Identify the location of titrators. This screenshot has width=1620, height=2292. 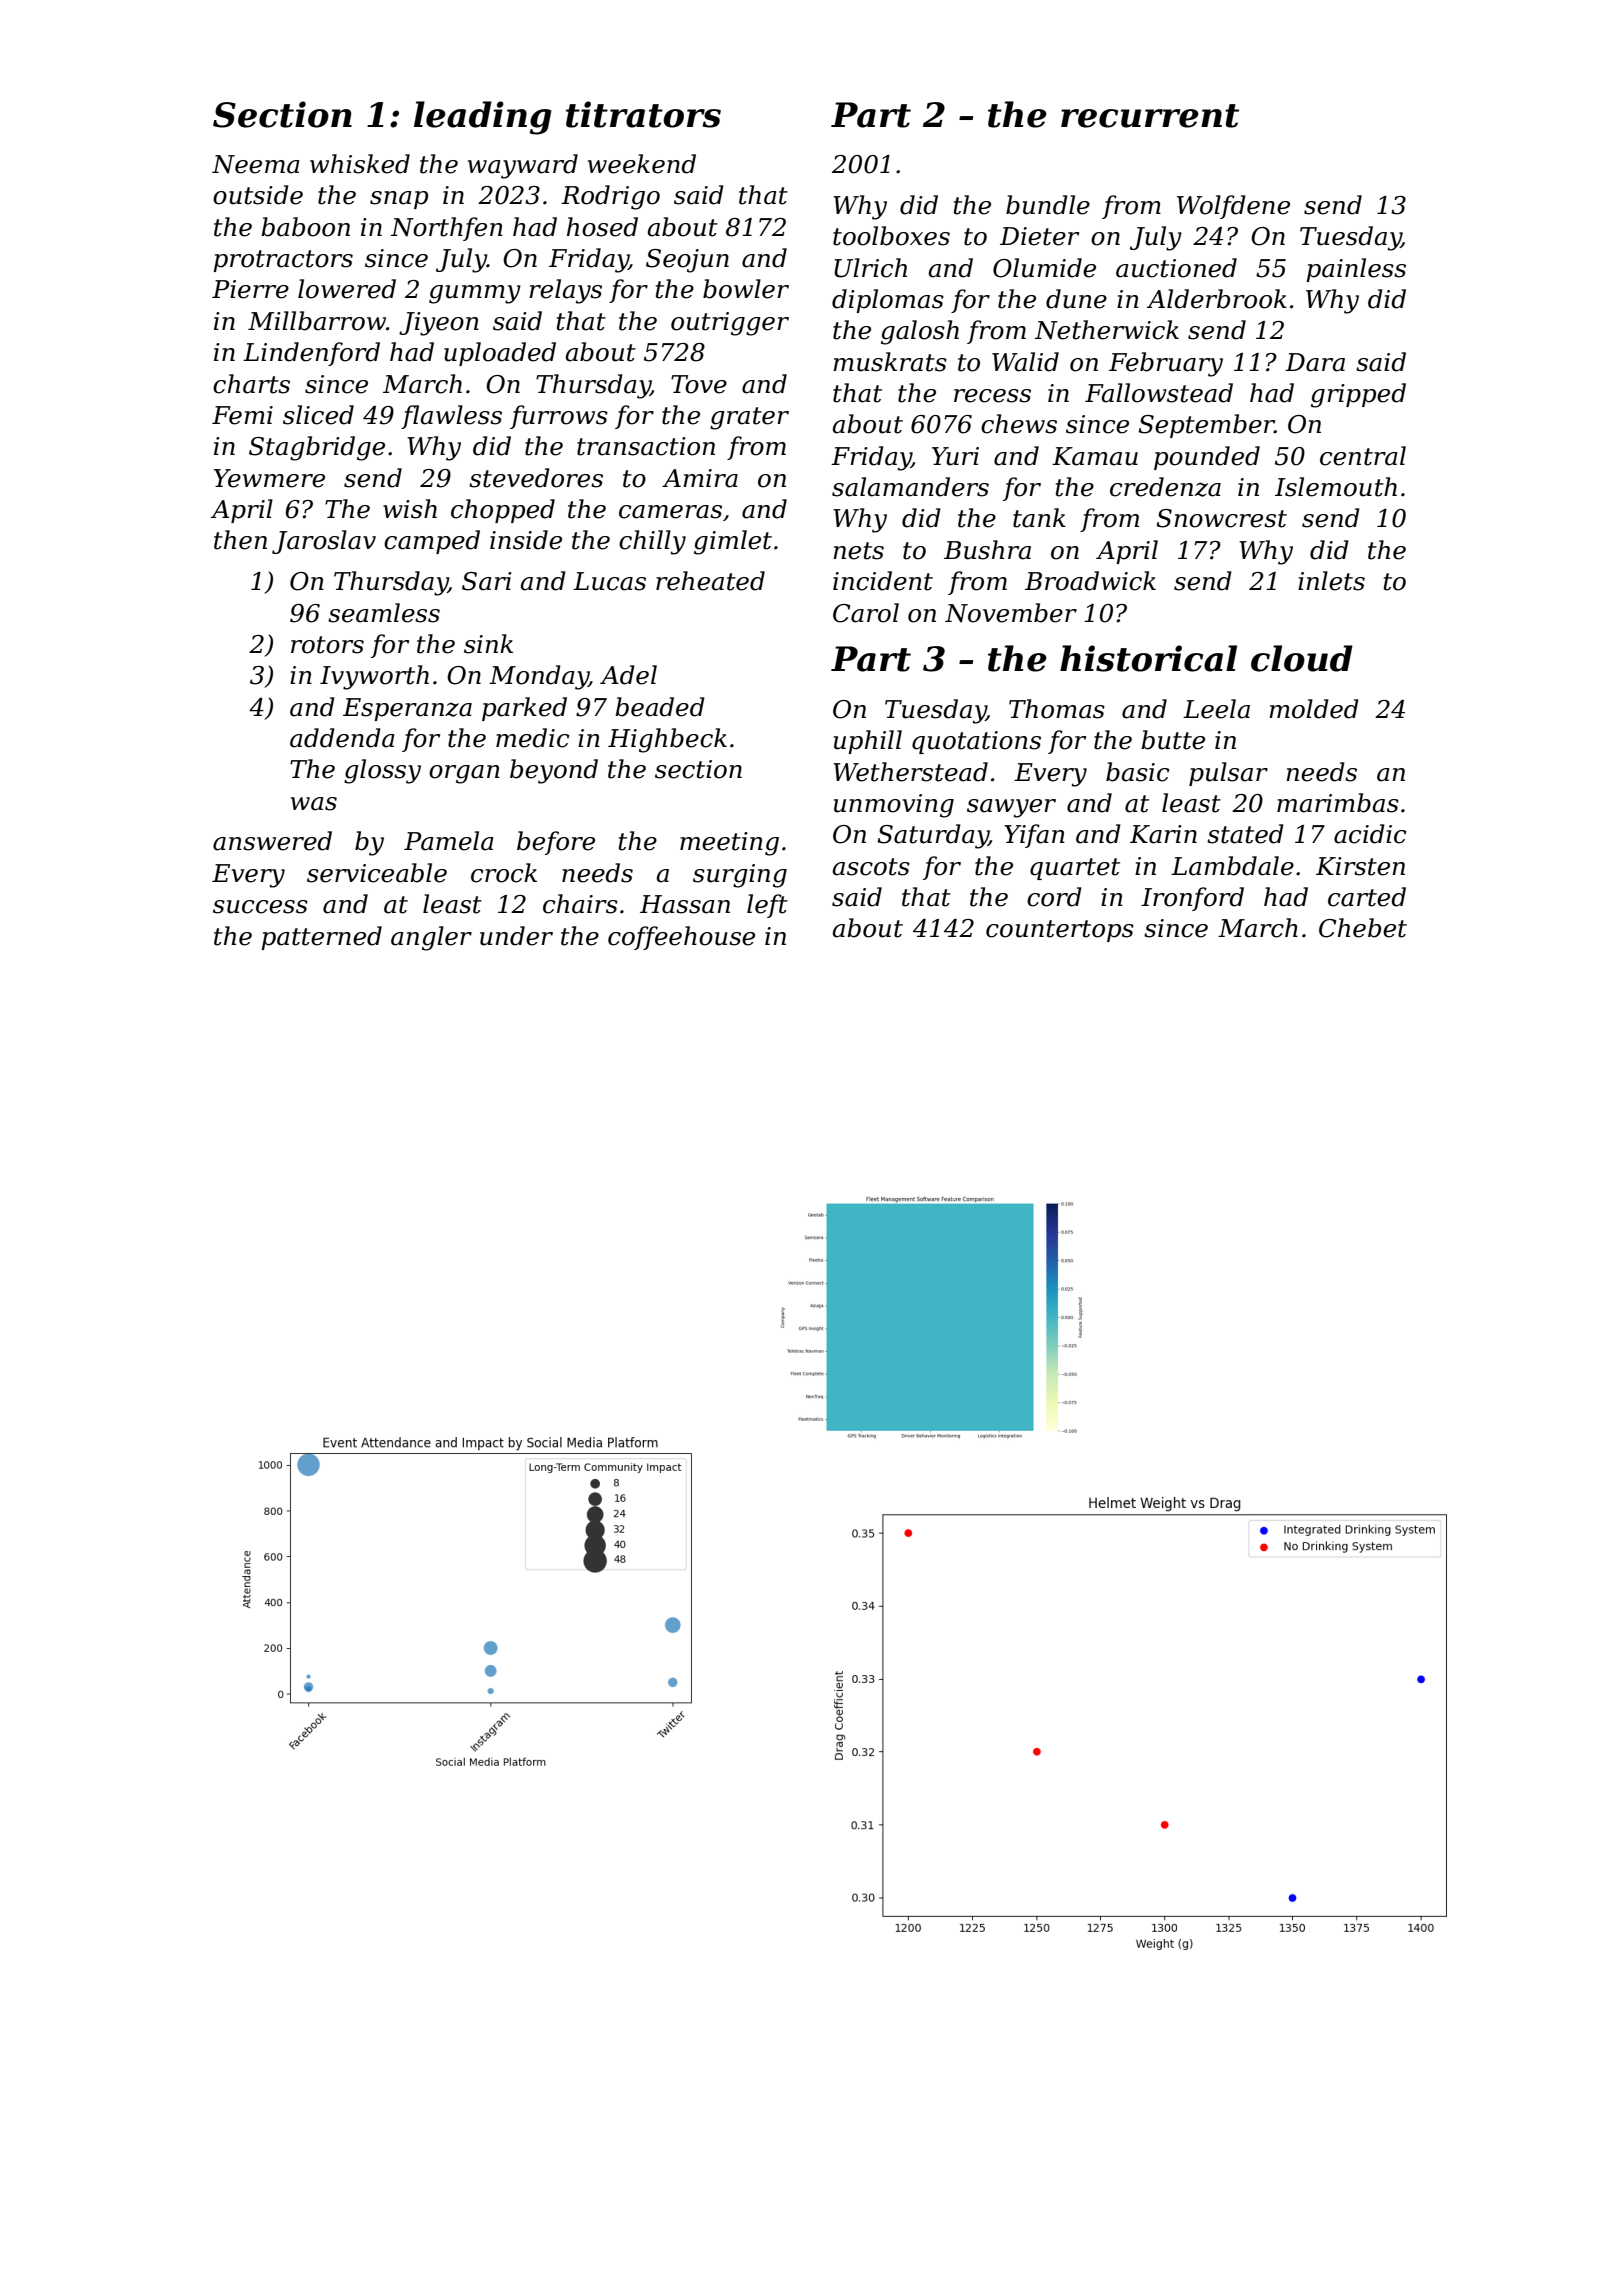
(643, 114).
